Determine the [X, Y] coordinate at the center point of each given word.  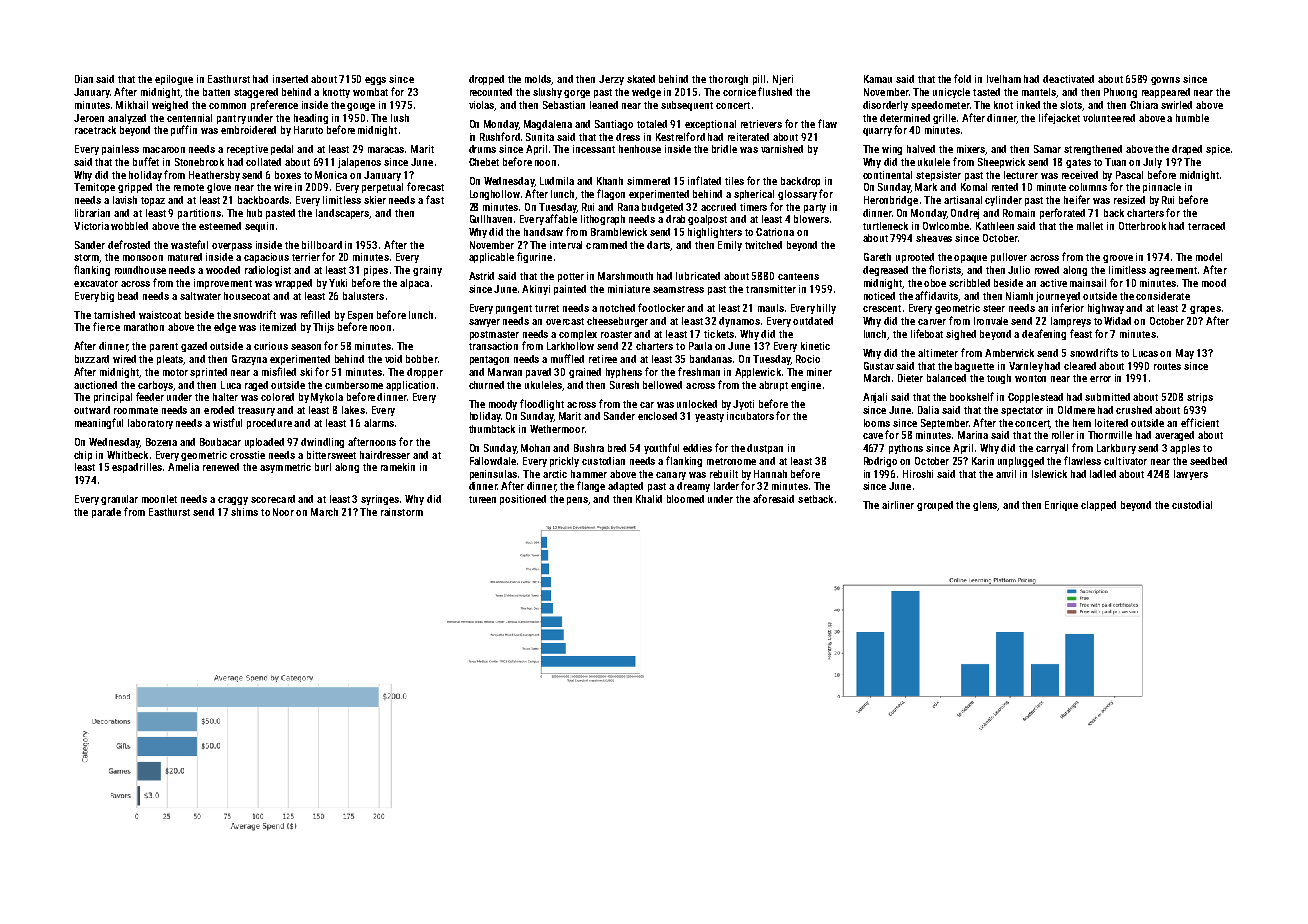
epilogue [174, 80]
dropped [486, 80]
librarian [92, 213]
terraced [1206, 226]
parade [106, 513]
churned [486, 385]
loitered [1111, 423]
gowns [1165, 81]
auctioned [95, 385]
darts [659, 246]
